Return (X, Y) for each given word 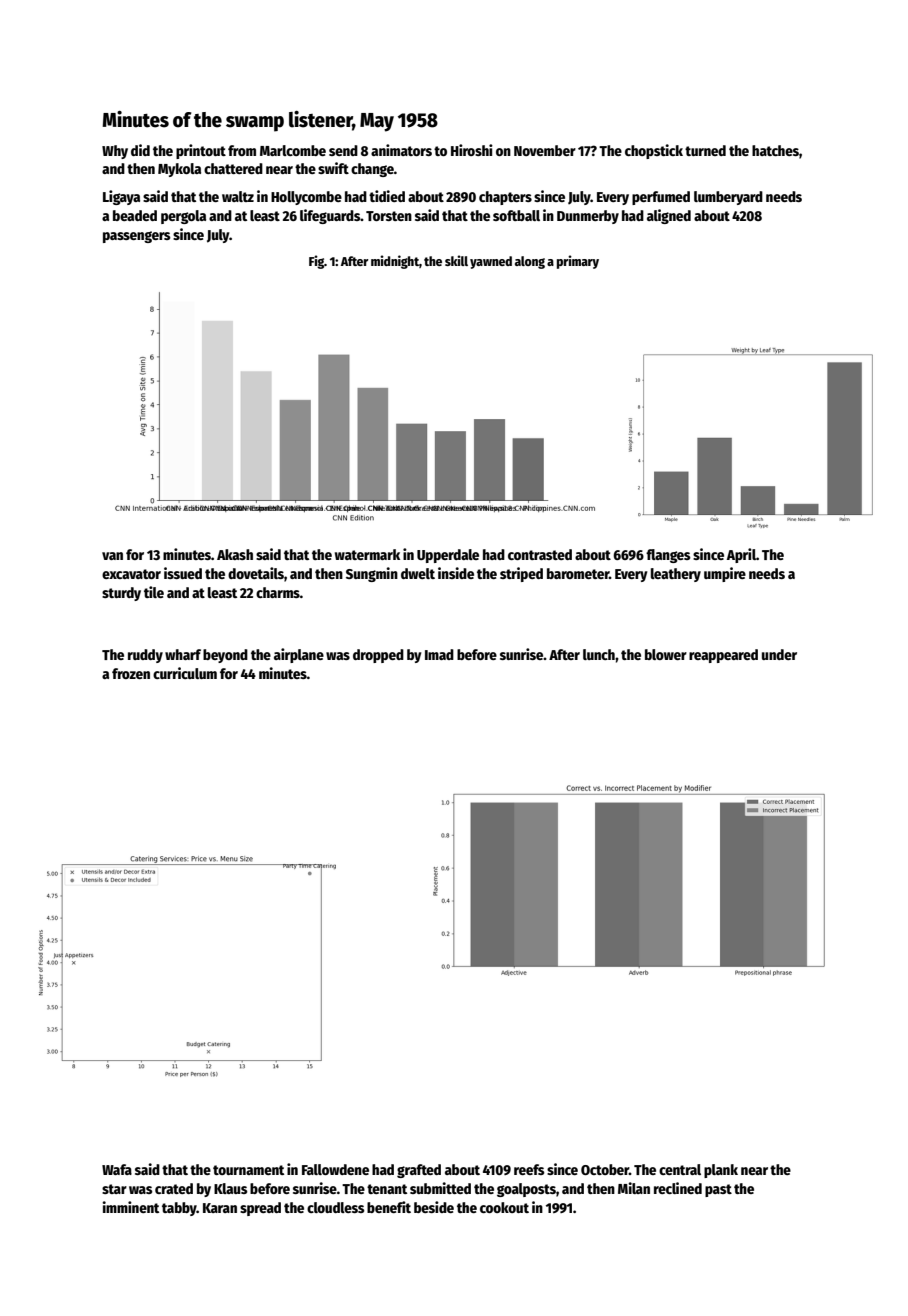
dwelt (418, 573)
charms (278, 592)
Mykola (179, 170)
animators (401, 150)
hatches (775, 150)
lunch (599, 654)
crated (174, 1188)
